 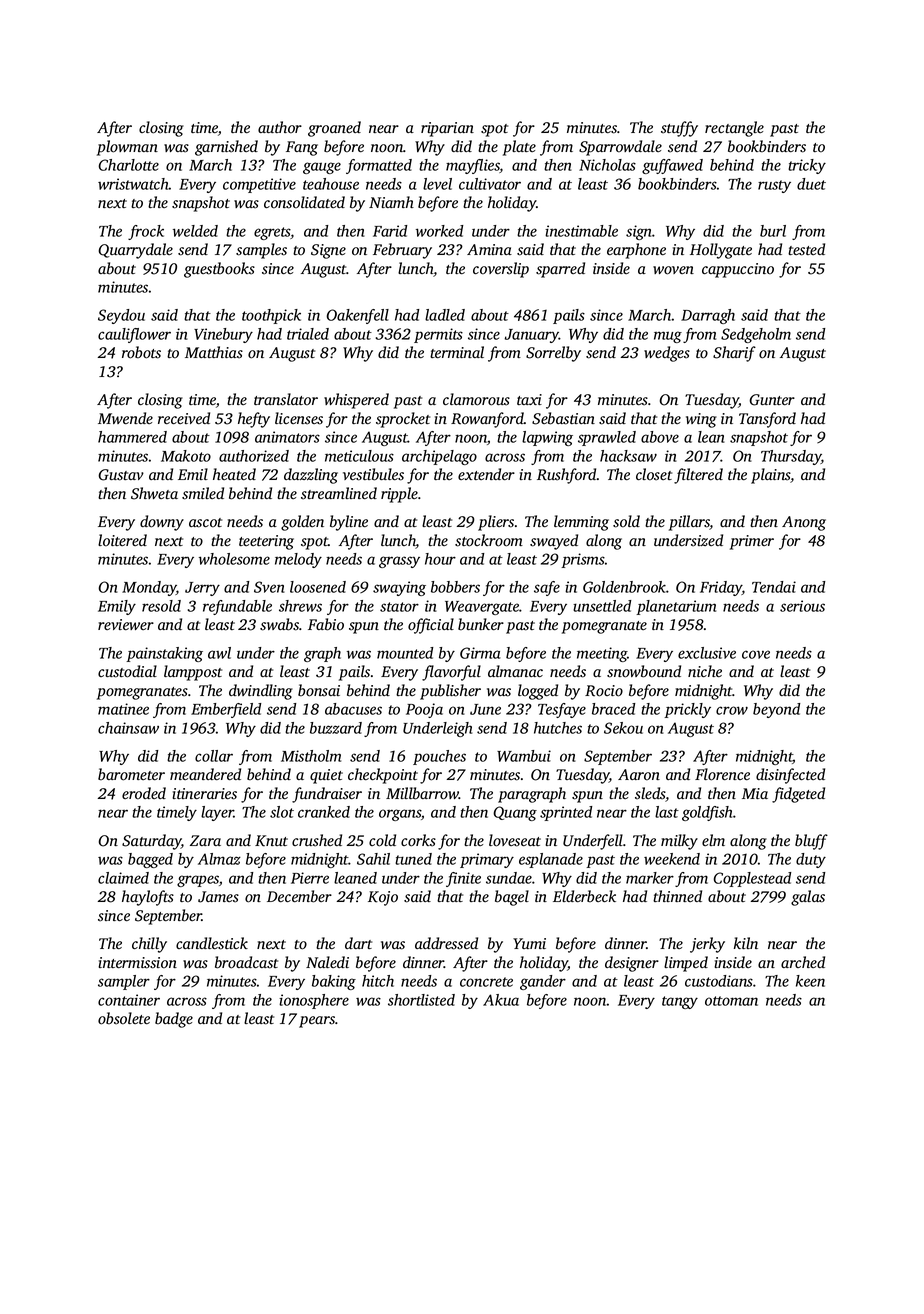 I want to click on riparian, so click(x=447, y=129).
